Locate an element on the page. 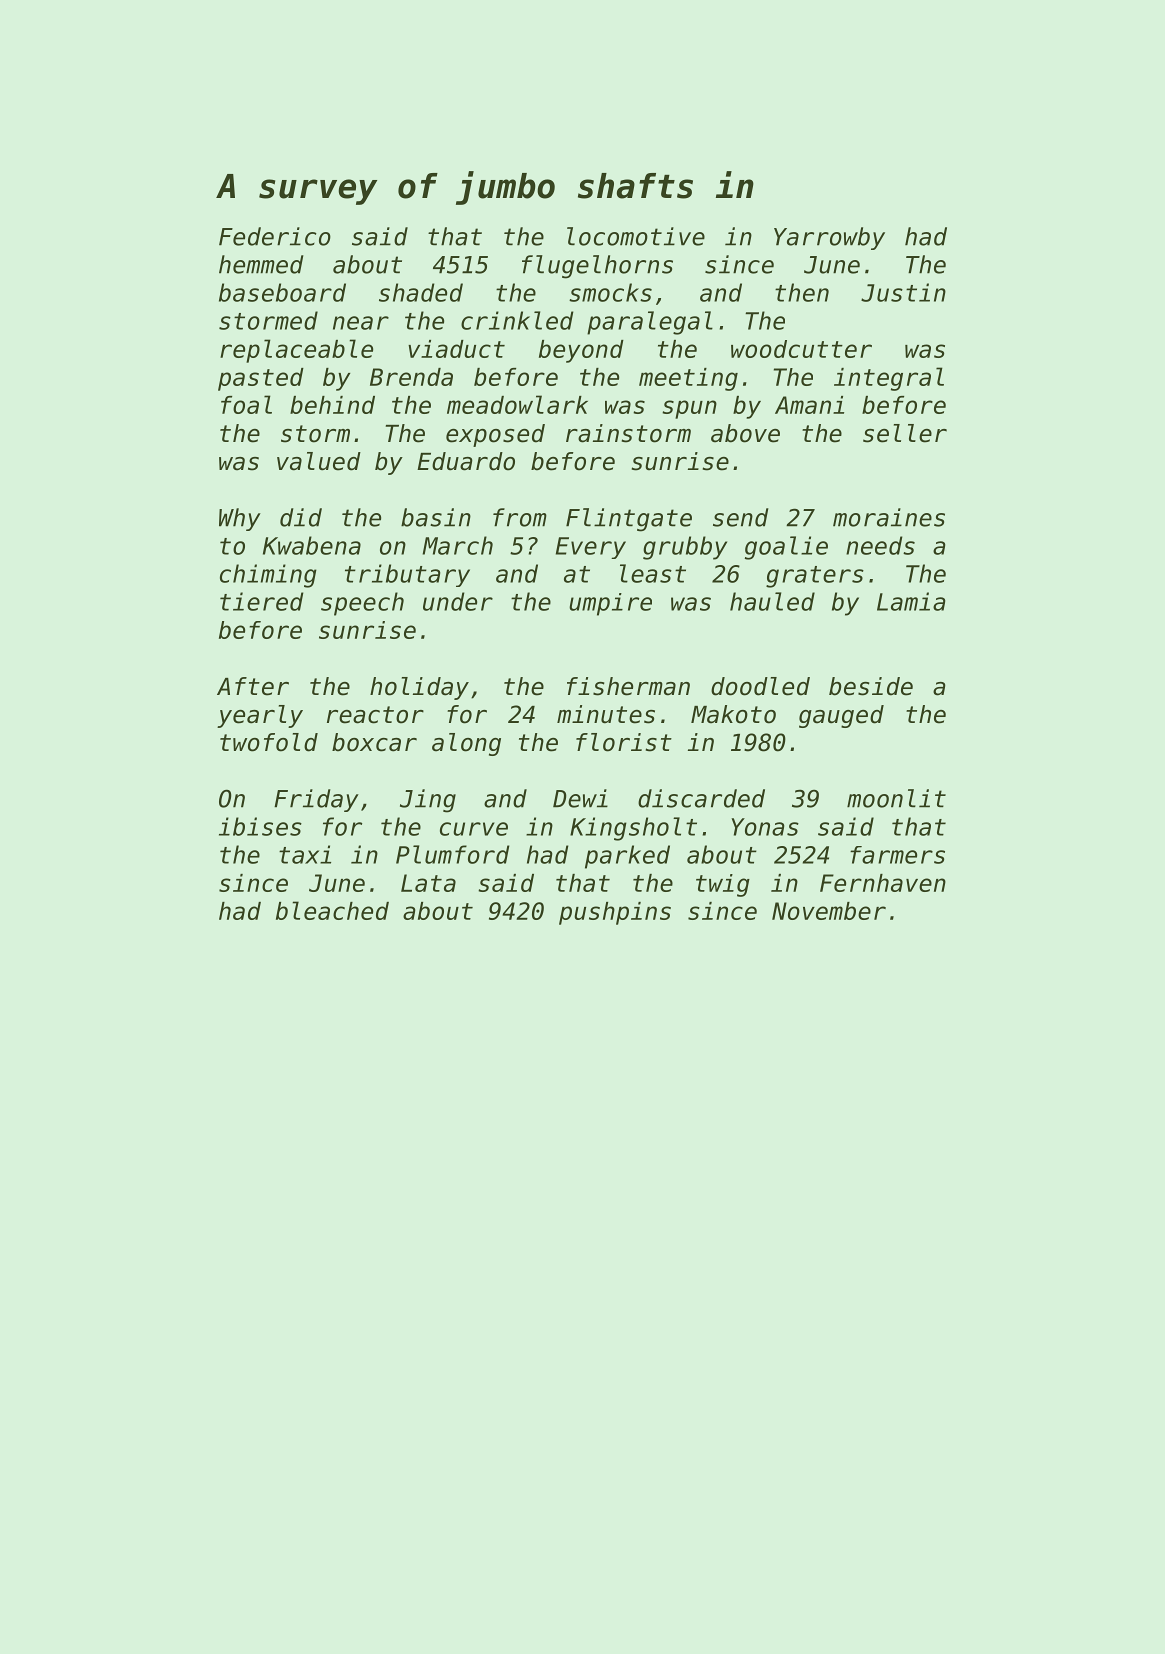 This document has height=1654, width=1165. moraines is located at coordinates (889, 517).
